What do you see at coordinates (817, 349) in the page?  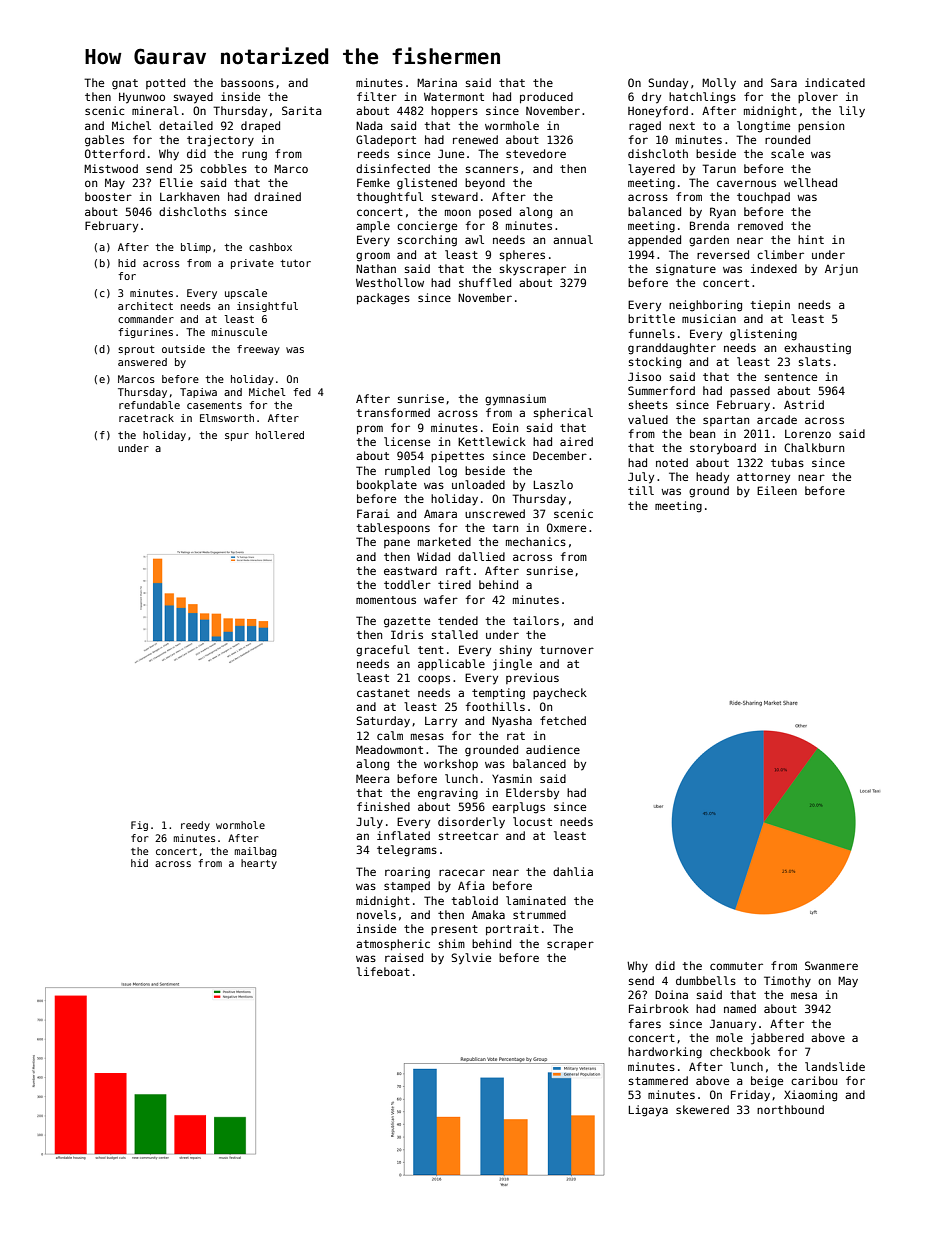 I see `exhausting` at bounding box center [817, 349].
